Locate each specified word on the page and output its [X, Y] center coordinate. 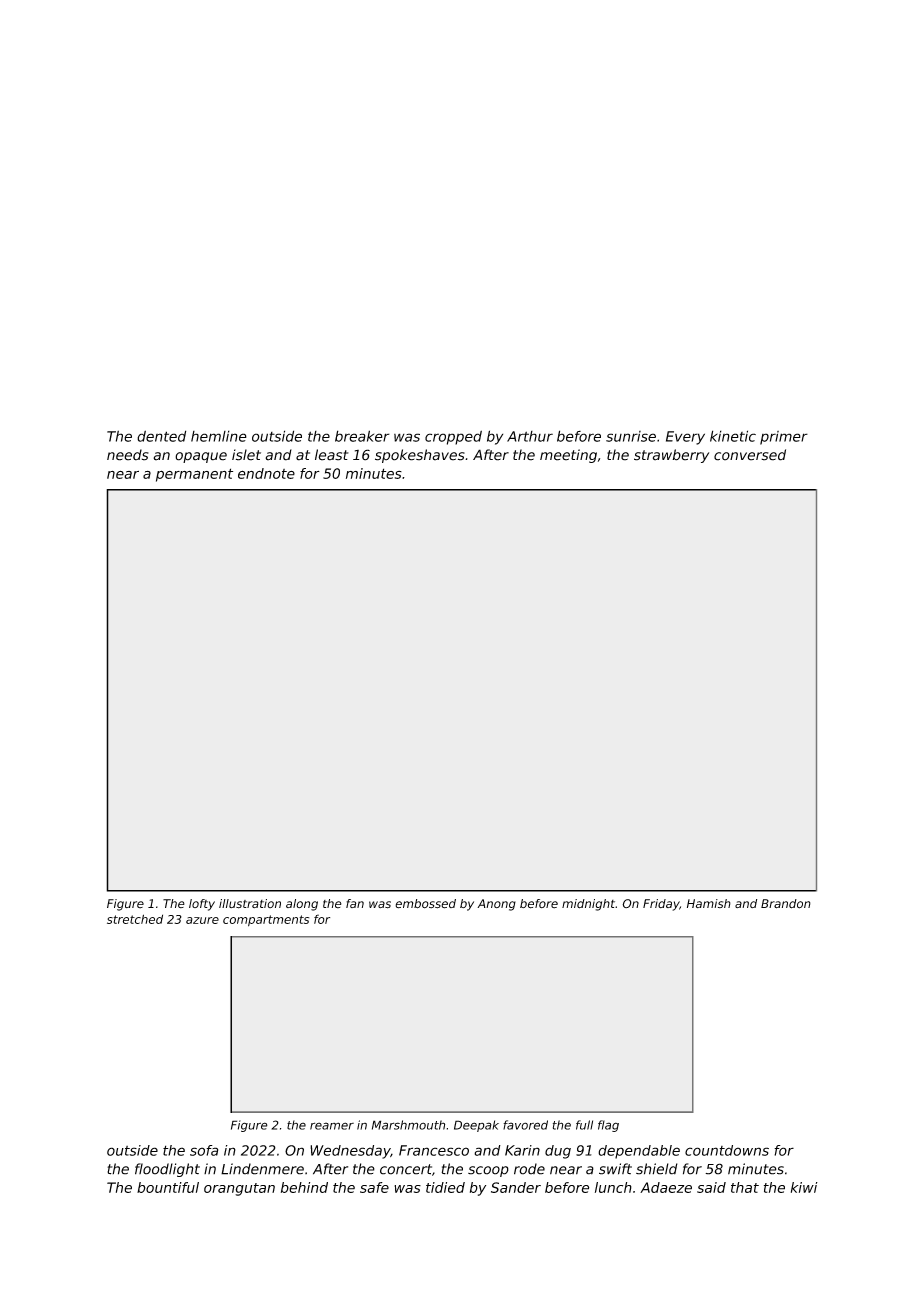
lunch [613, 1187]
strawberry [671, 456]
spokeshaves [420, 456]
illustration [250, 904]
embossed [425, 904]
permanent [194, 475]
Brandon [786, 904]
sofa [204, 1150]
